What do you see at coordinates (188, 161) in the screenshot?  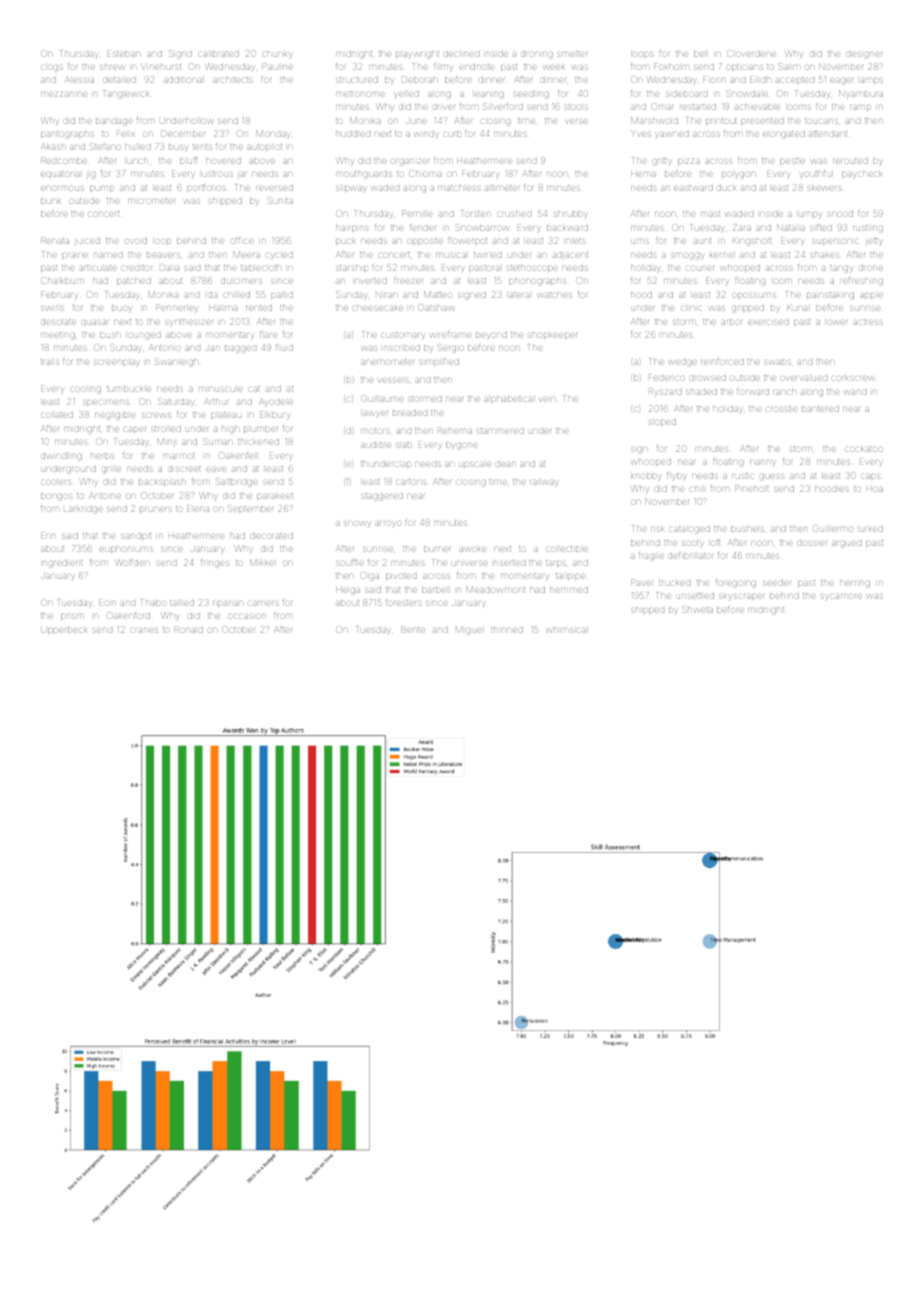 I see `bluff` at bounding box center [188, 161].
